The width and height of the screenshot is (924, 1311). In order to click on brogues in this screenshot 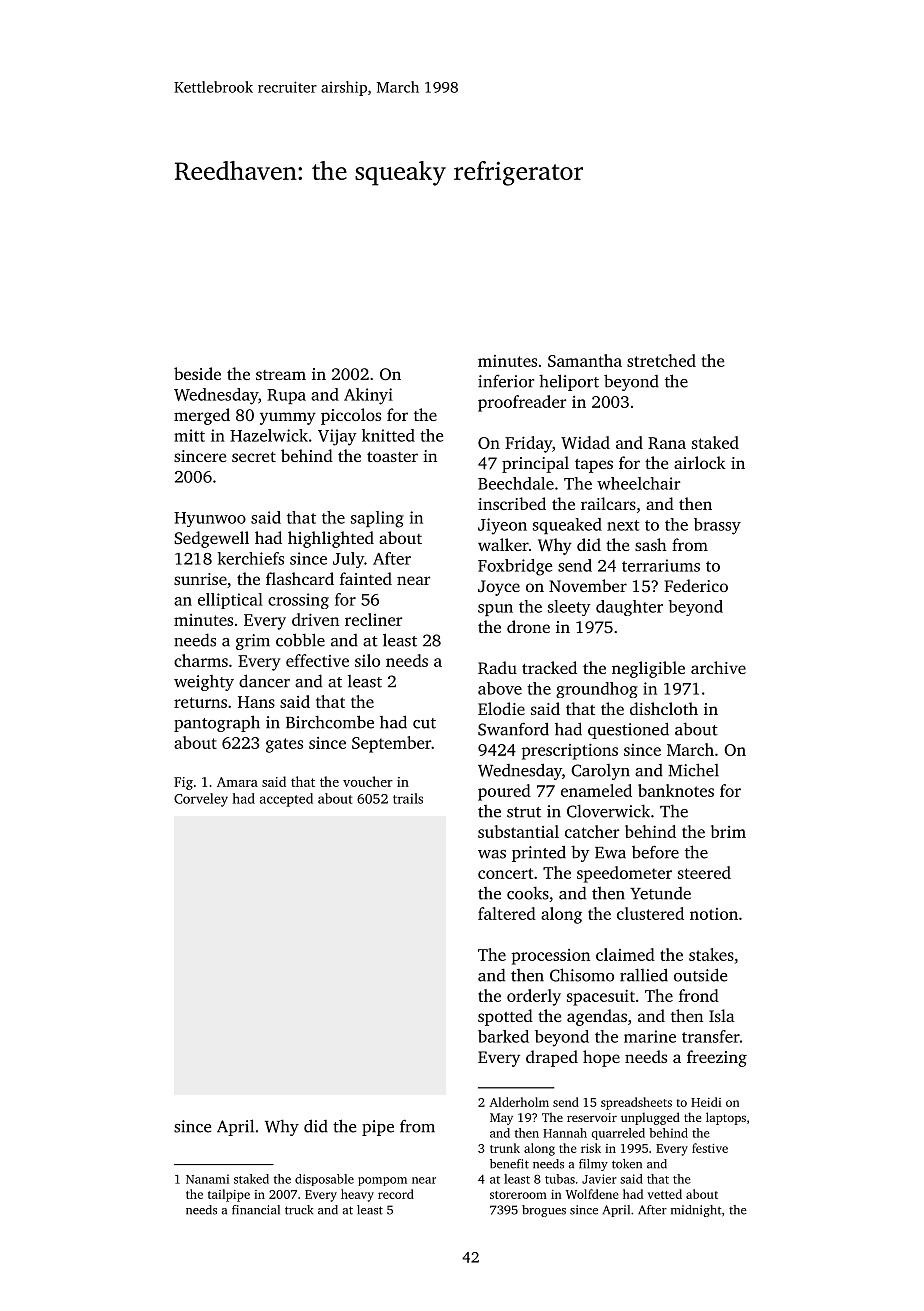, I will do `click(544, 1211)`.
